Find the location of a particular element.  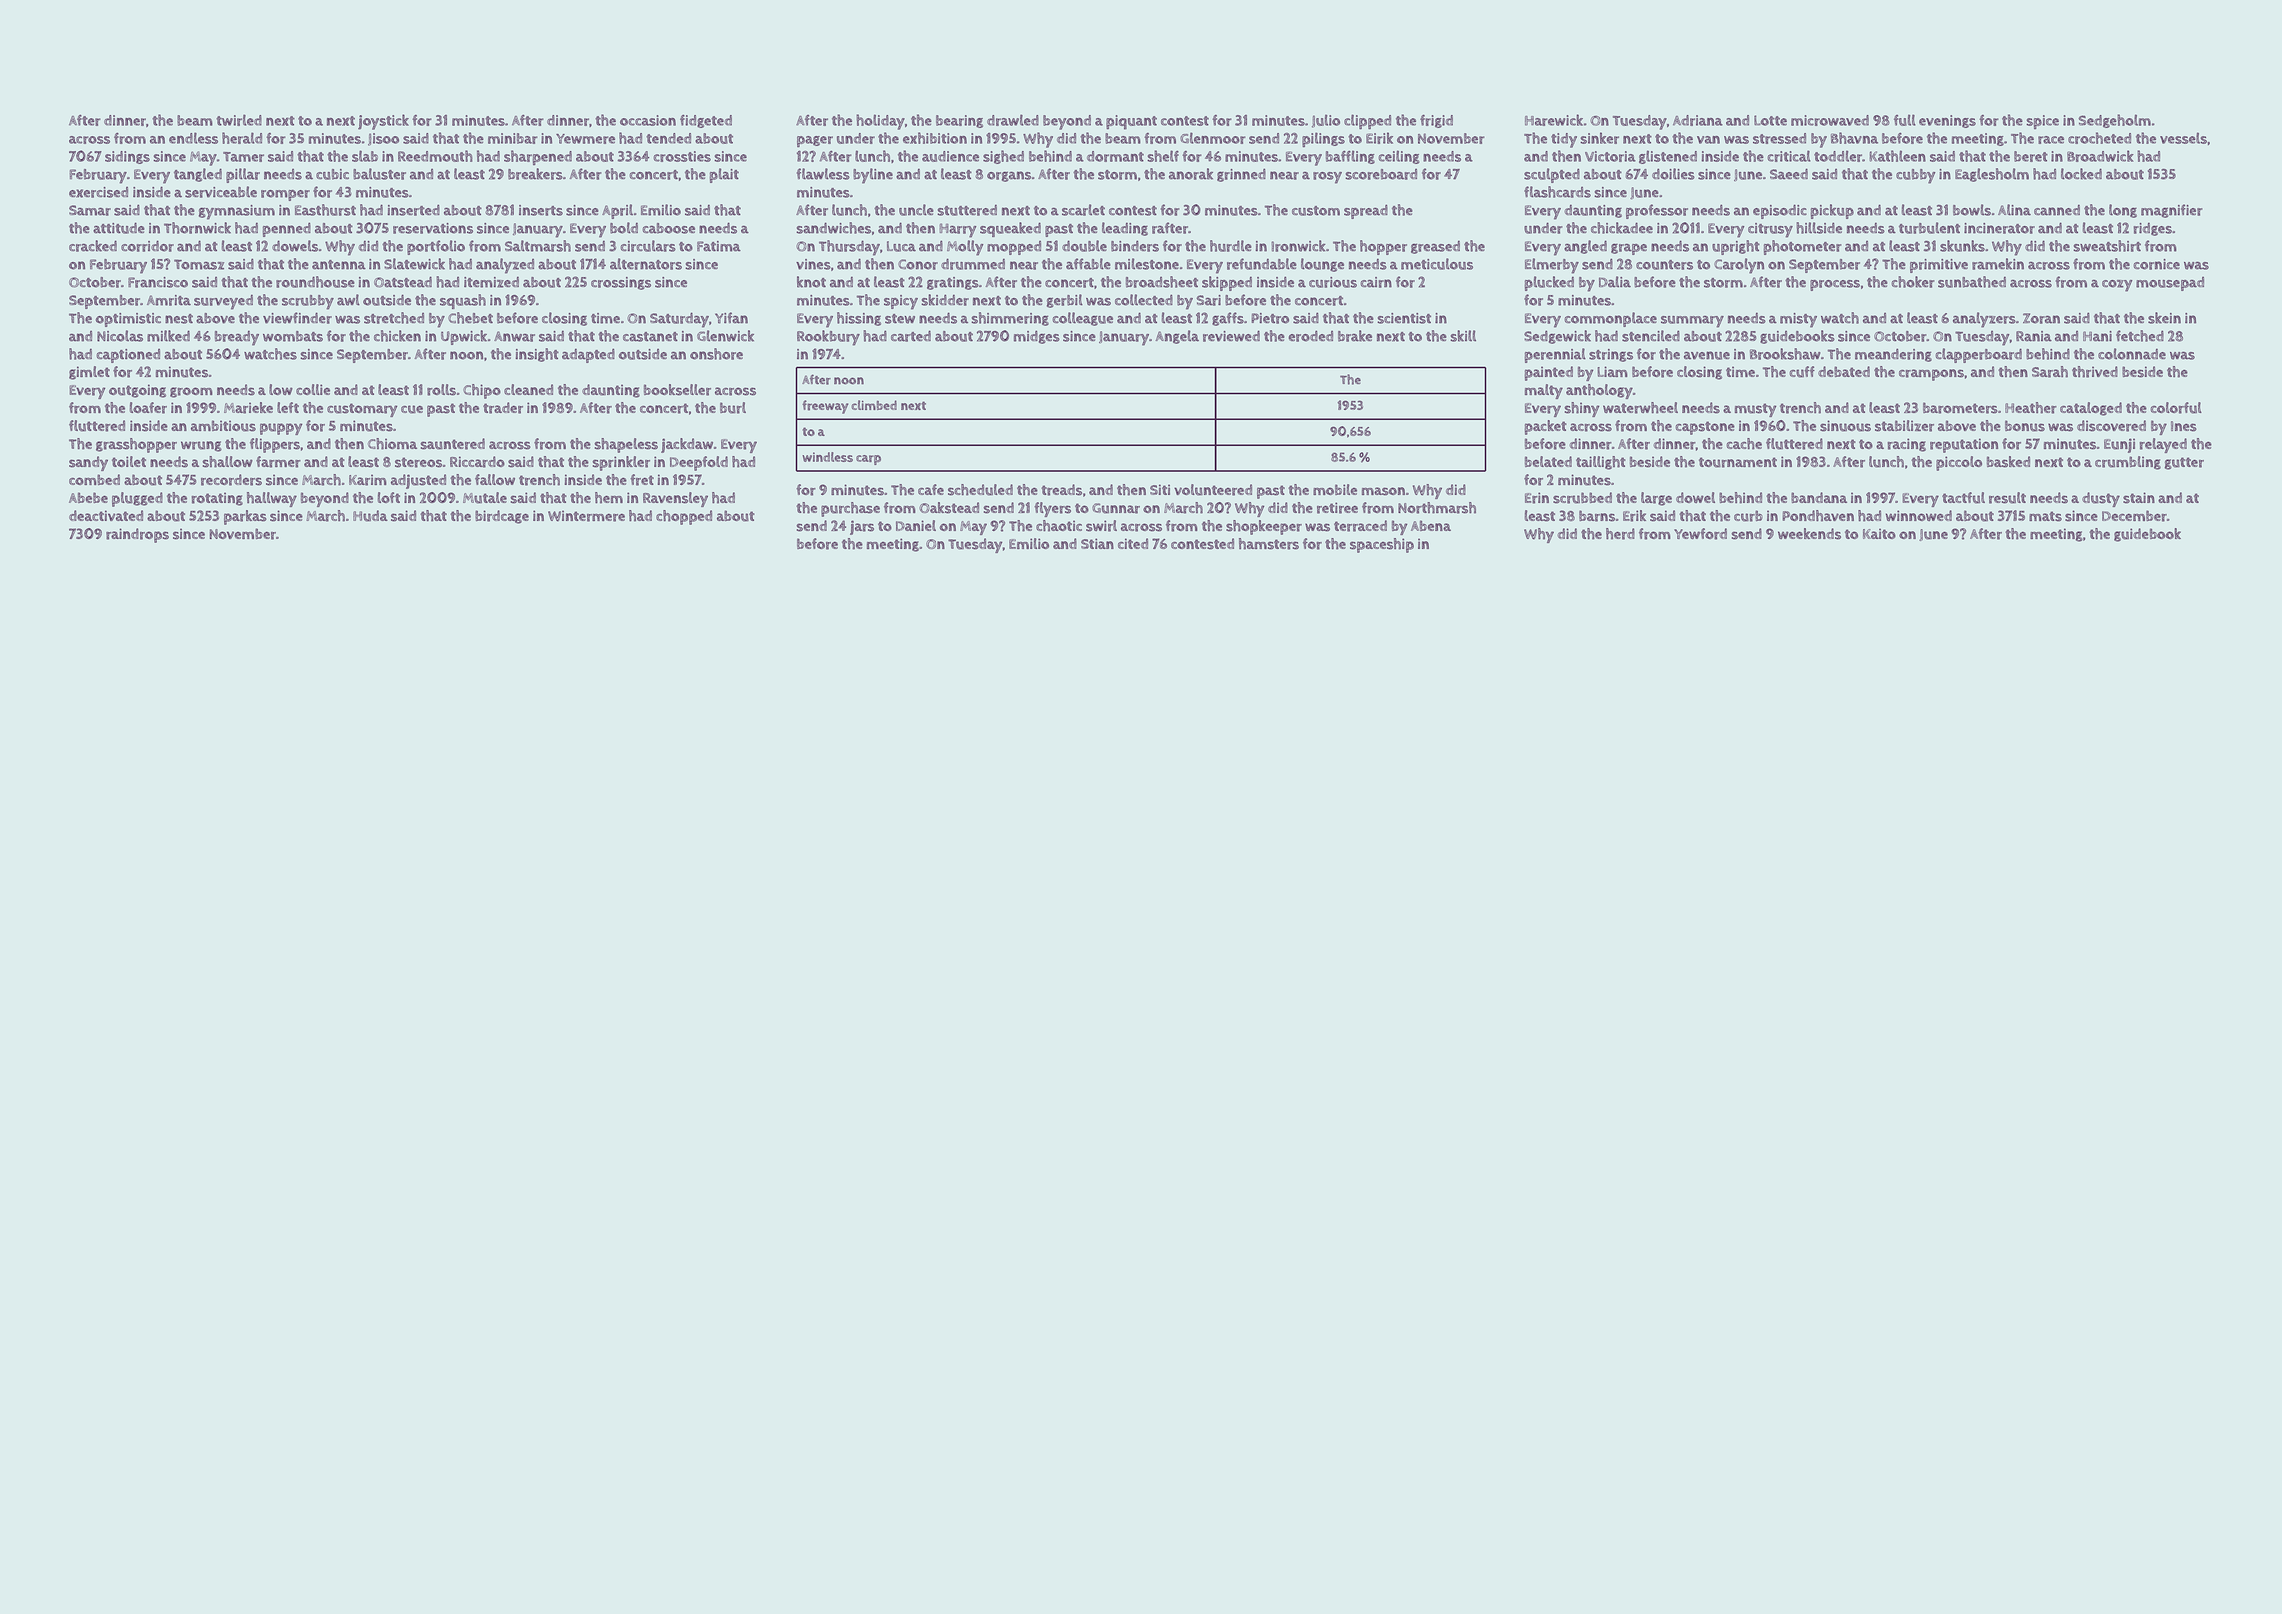

relayed is located at coordinates (2163, 445).
